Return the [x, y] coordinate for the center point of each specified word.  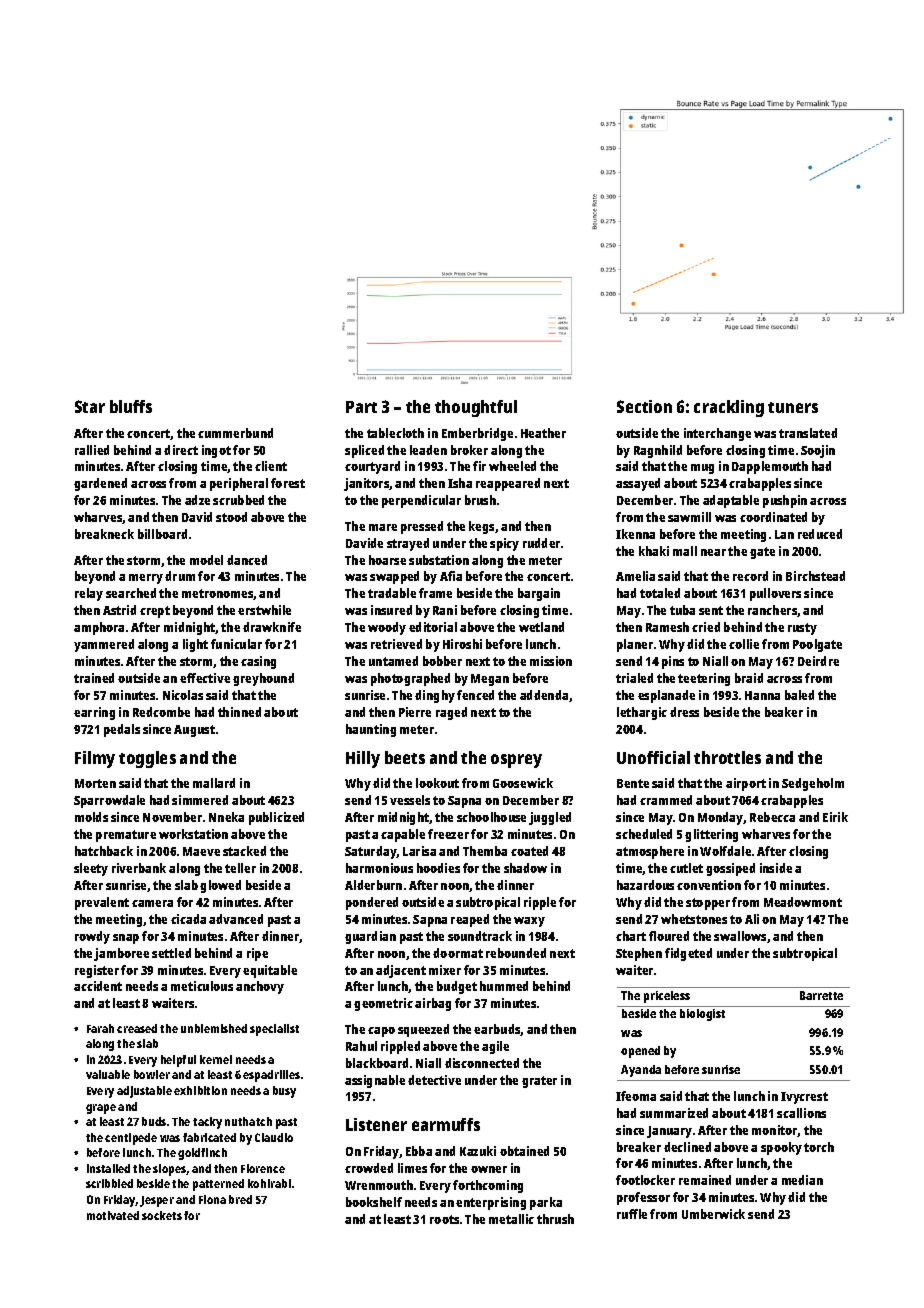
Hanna [762, 695]
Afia [451, 576]
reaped [470, 920]
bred [240, 1199]
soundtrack [480, 936]
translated [808, 433]
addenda [544, 695]
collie [744, 644]
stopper [708, 904]
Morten [95, 783]
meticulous [202, 986]
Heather [543, 433]
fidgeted [688, 954]
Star [90, 406]
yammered [104, 645]
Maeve [201, 851]
